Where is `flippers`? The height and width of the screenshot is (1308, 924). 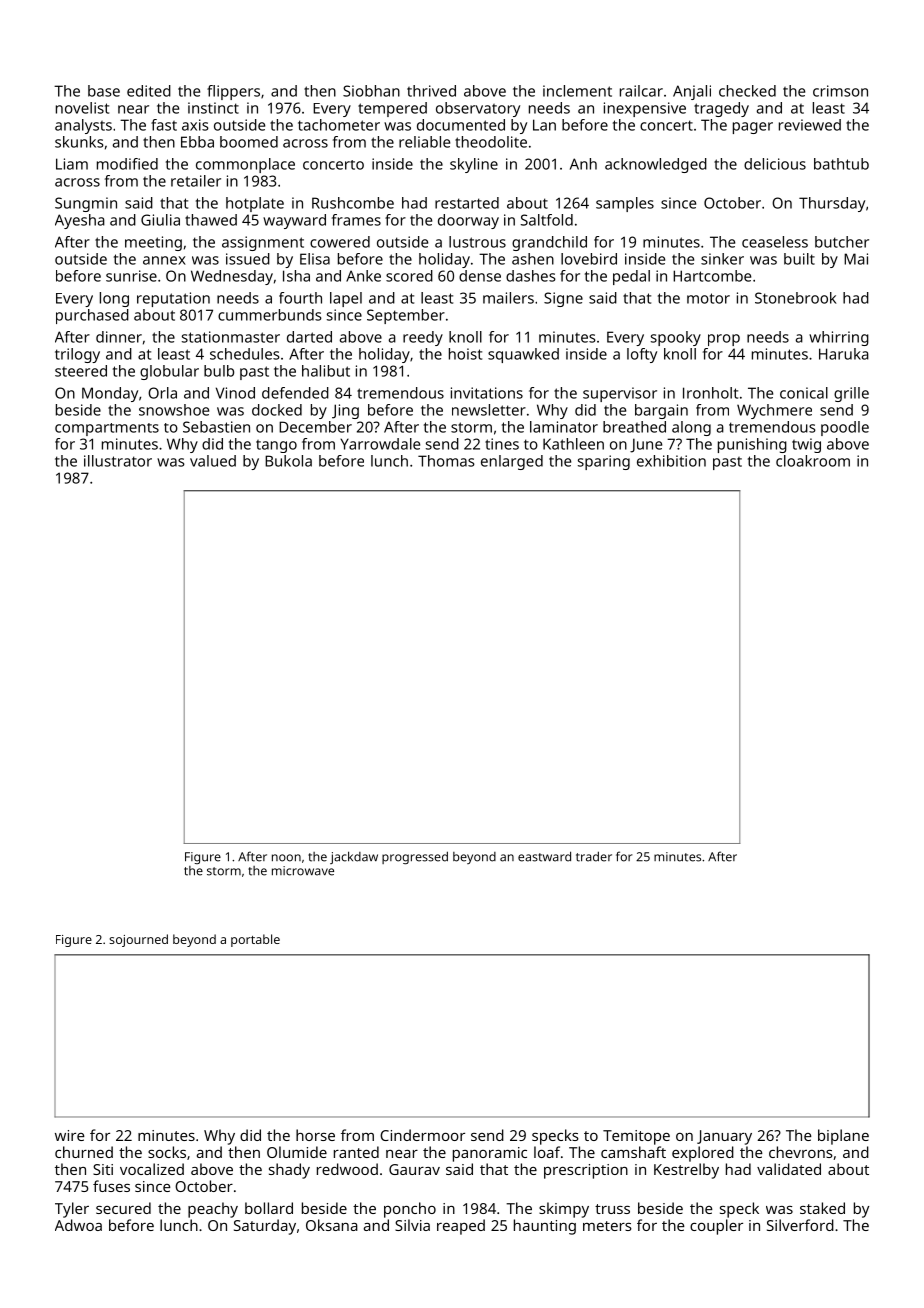
flippers is located at coordinates (233, 92).
